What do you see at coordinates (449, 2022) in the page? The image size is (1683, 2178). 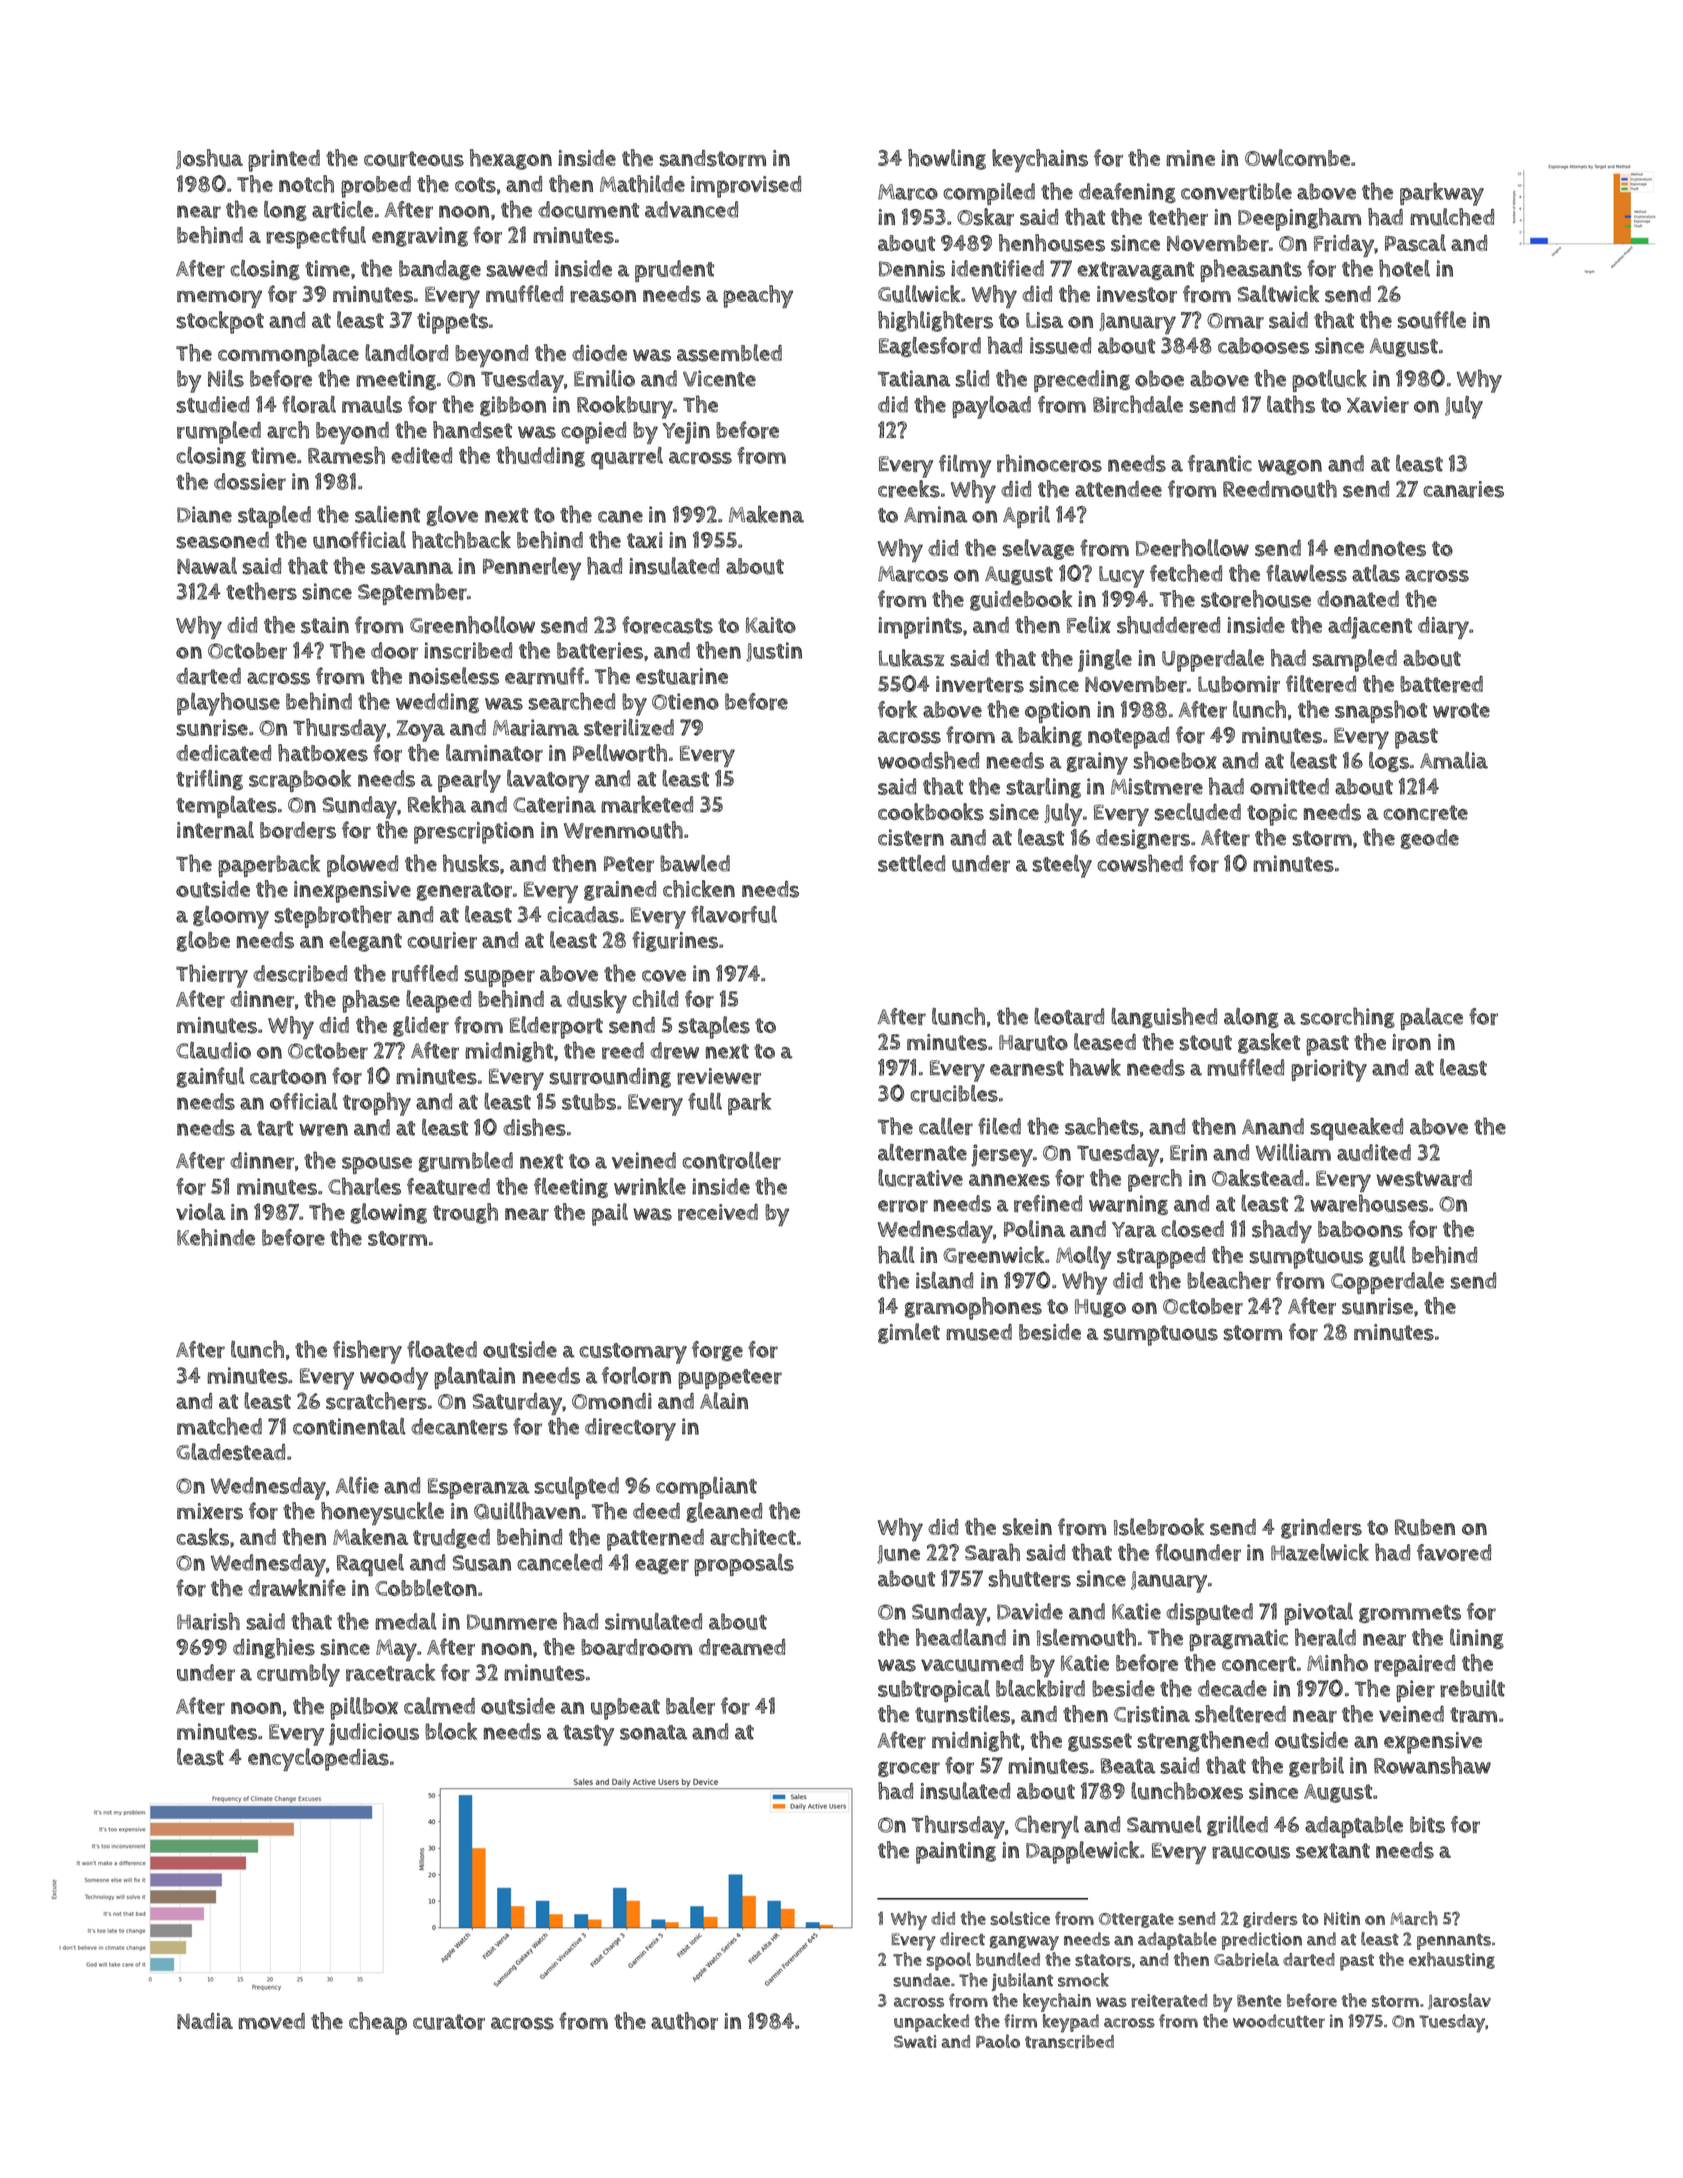 I see `curator` at bounding box center [449, 2022].
